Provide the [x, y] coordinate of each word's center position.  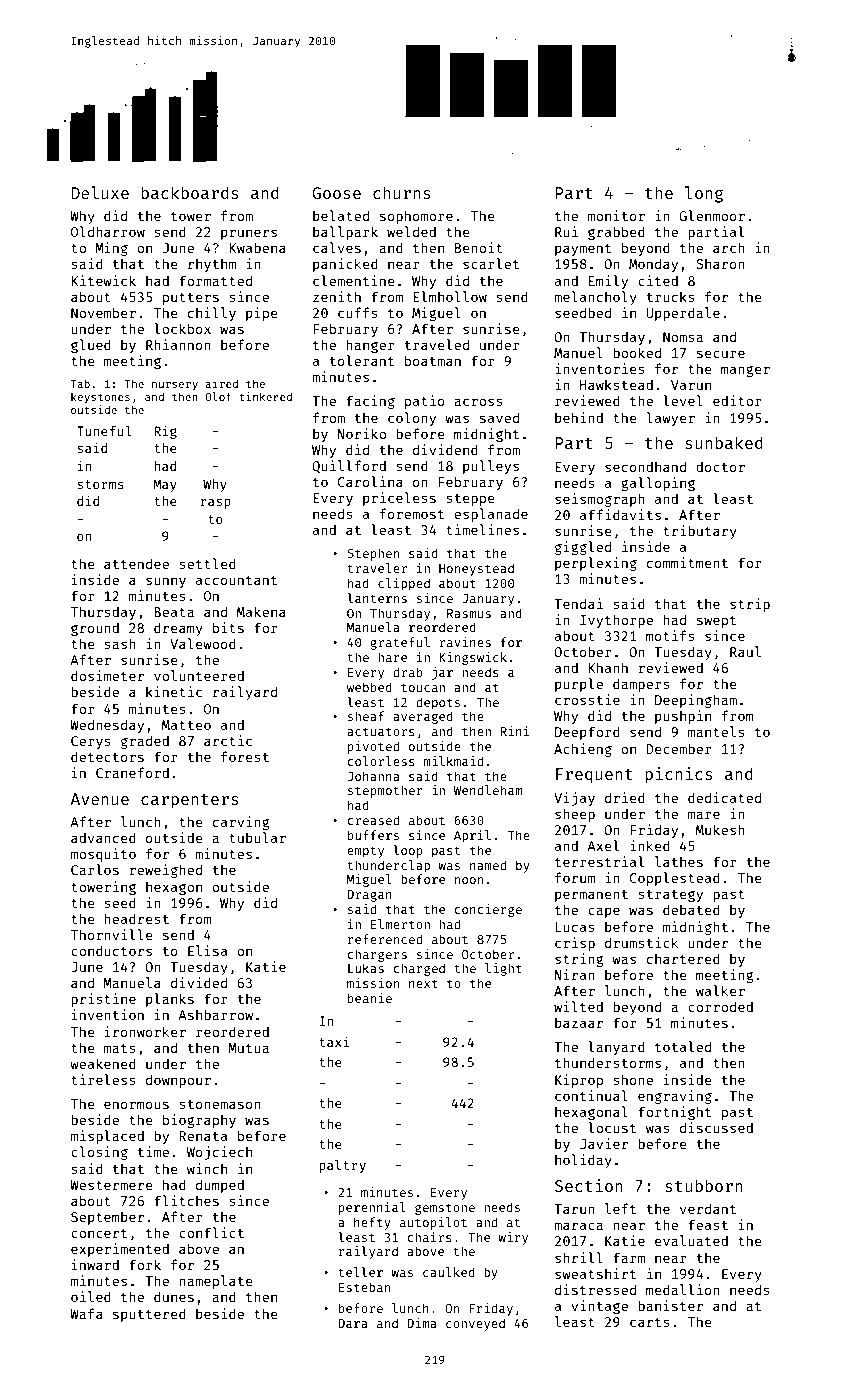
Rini [515, 731]
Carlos [95, 869]
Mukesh [720, 829]
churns [402, 192]
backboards [190, 192]
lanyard [616, 1048]
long [704, 194]
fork [145, 1264]
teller [360, 1272]
